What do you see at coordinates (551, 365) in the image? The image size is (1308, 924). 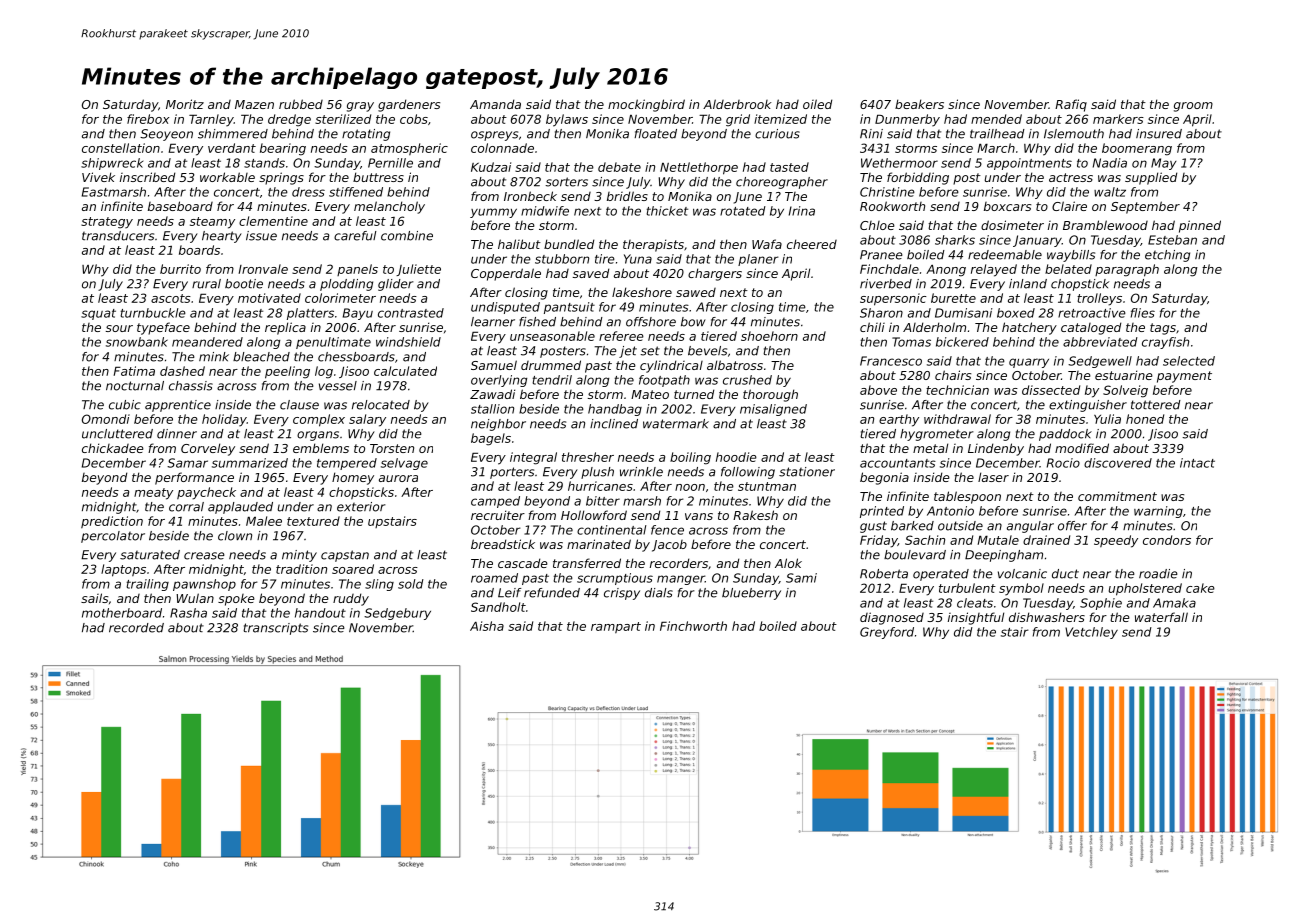 I see `drummed` at bounding box center [551, 365].
